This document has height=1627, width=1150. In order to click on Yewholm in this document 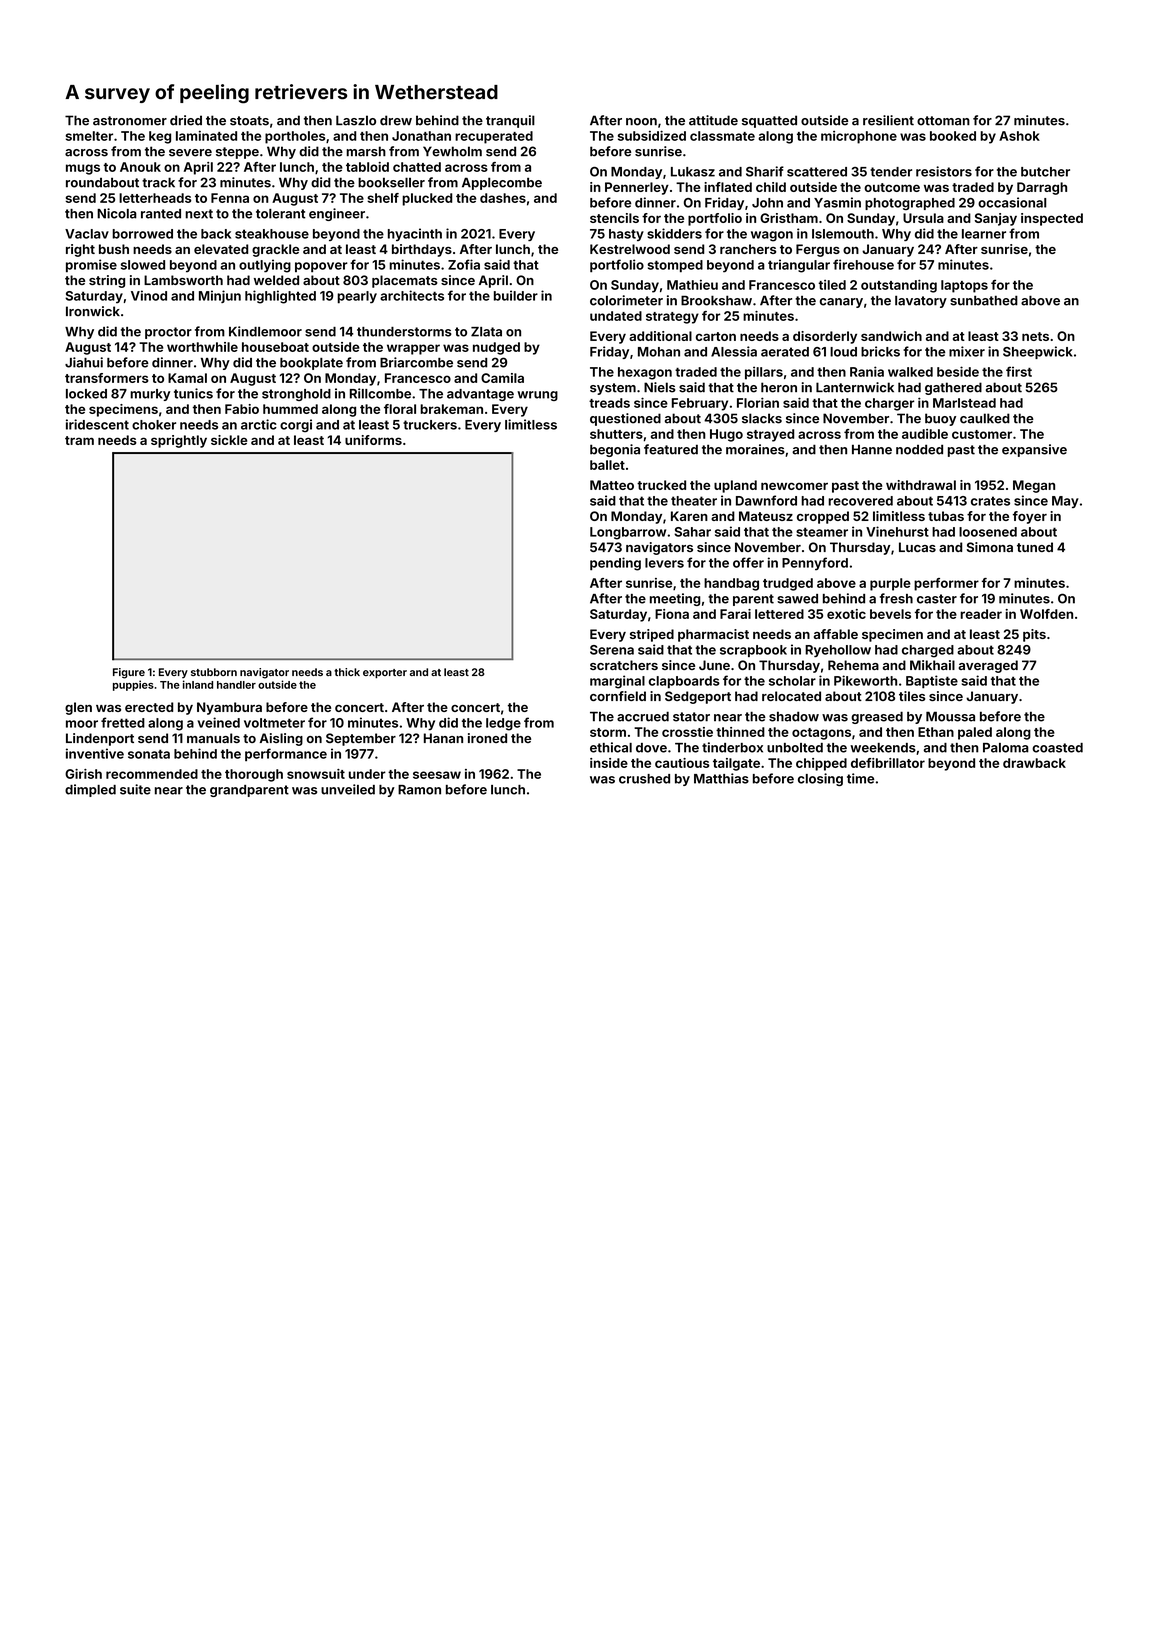, I will do `click(452, 151)`.
